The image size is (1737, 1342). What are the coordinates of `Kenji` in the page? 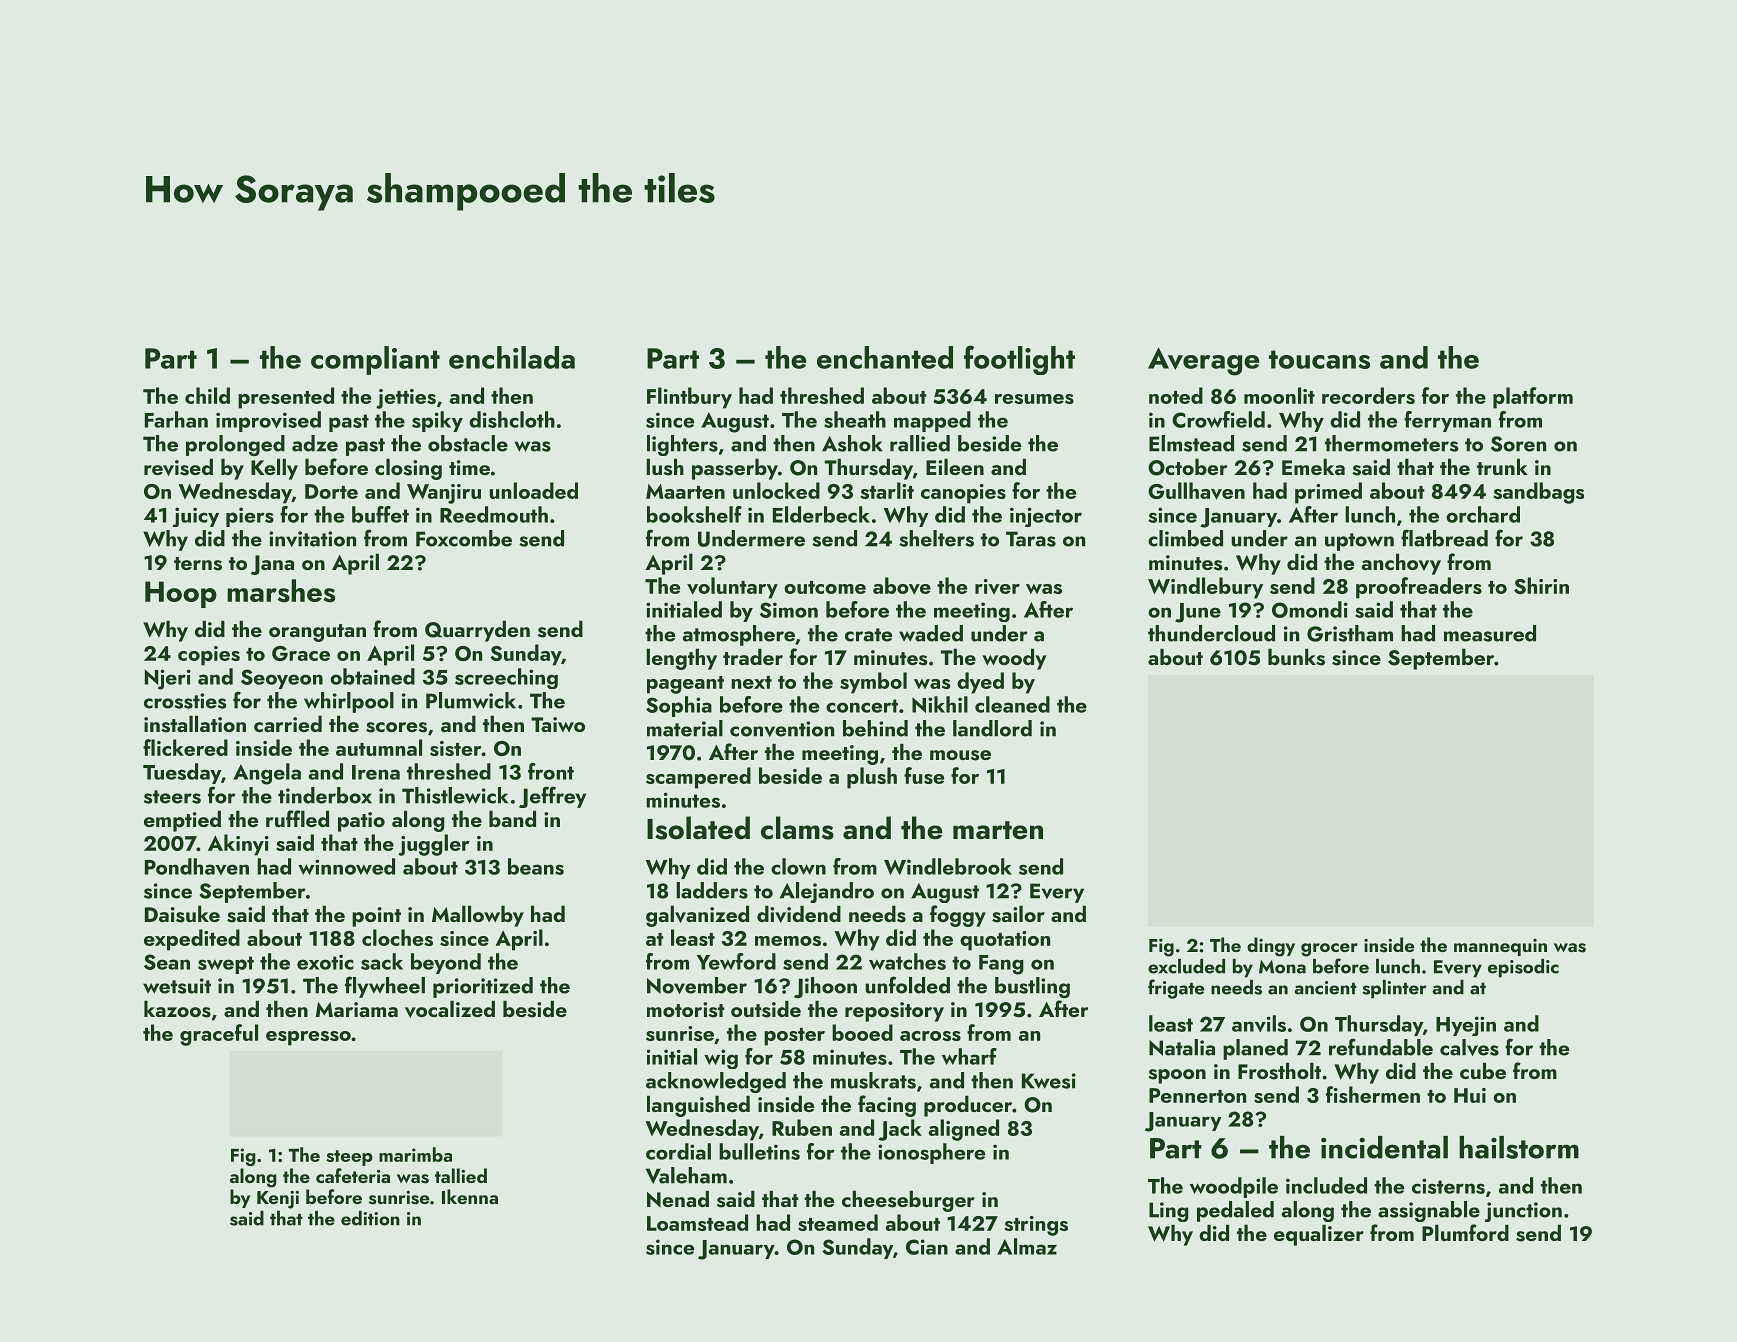 It's located at (278, 1200).
